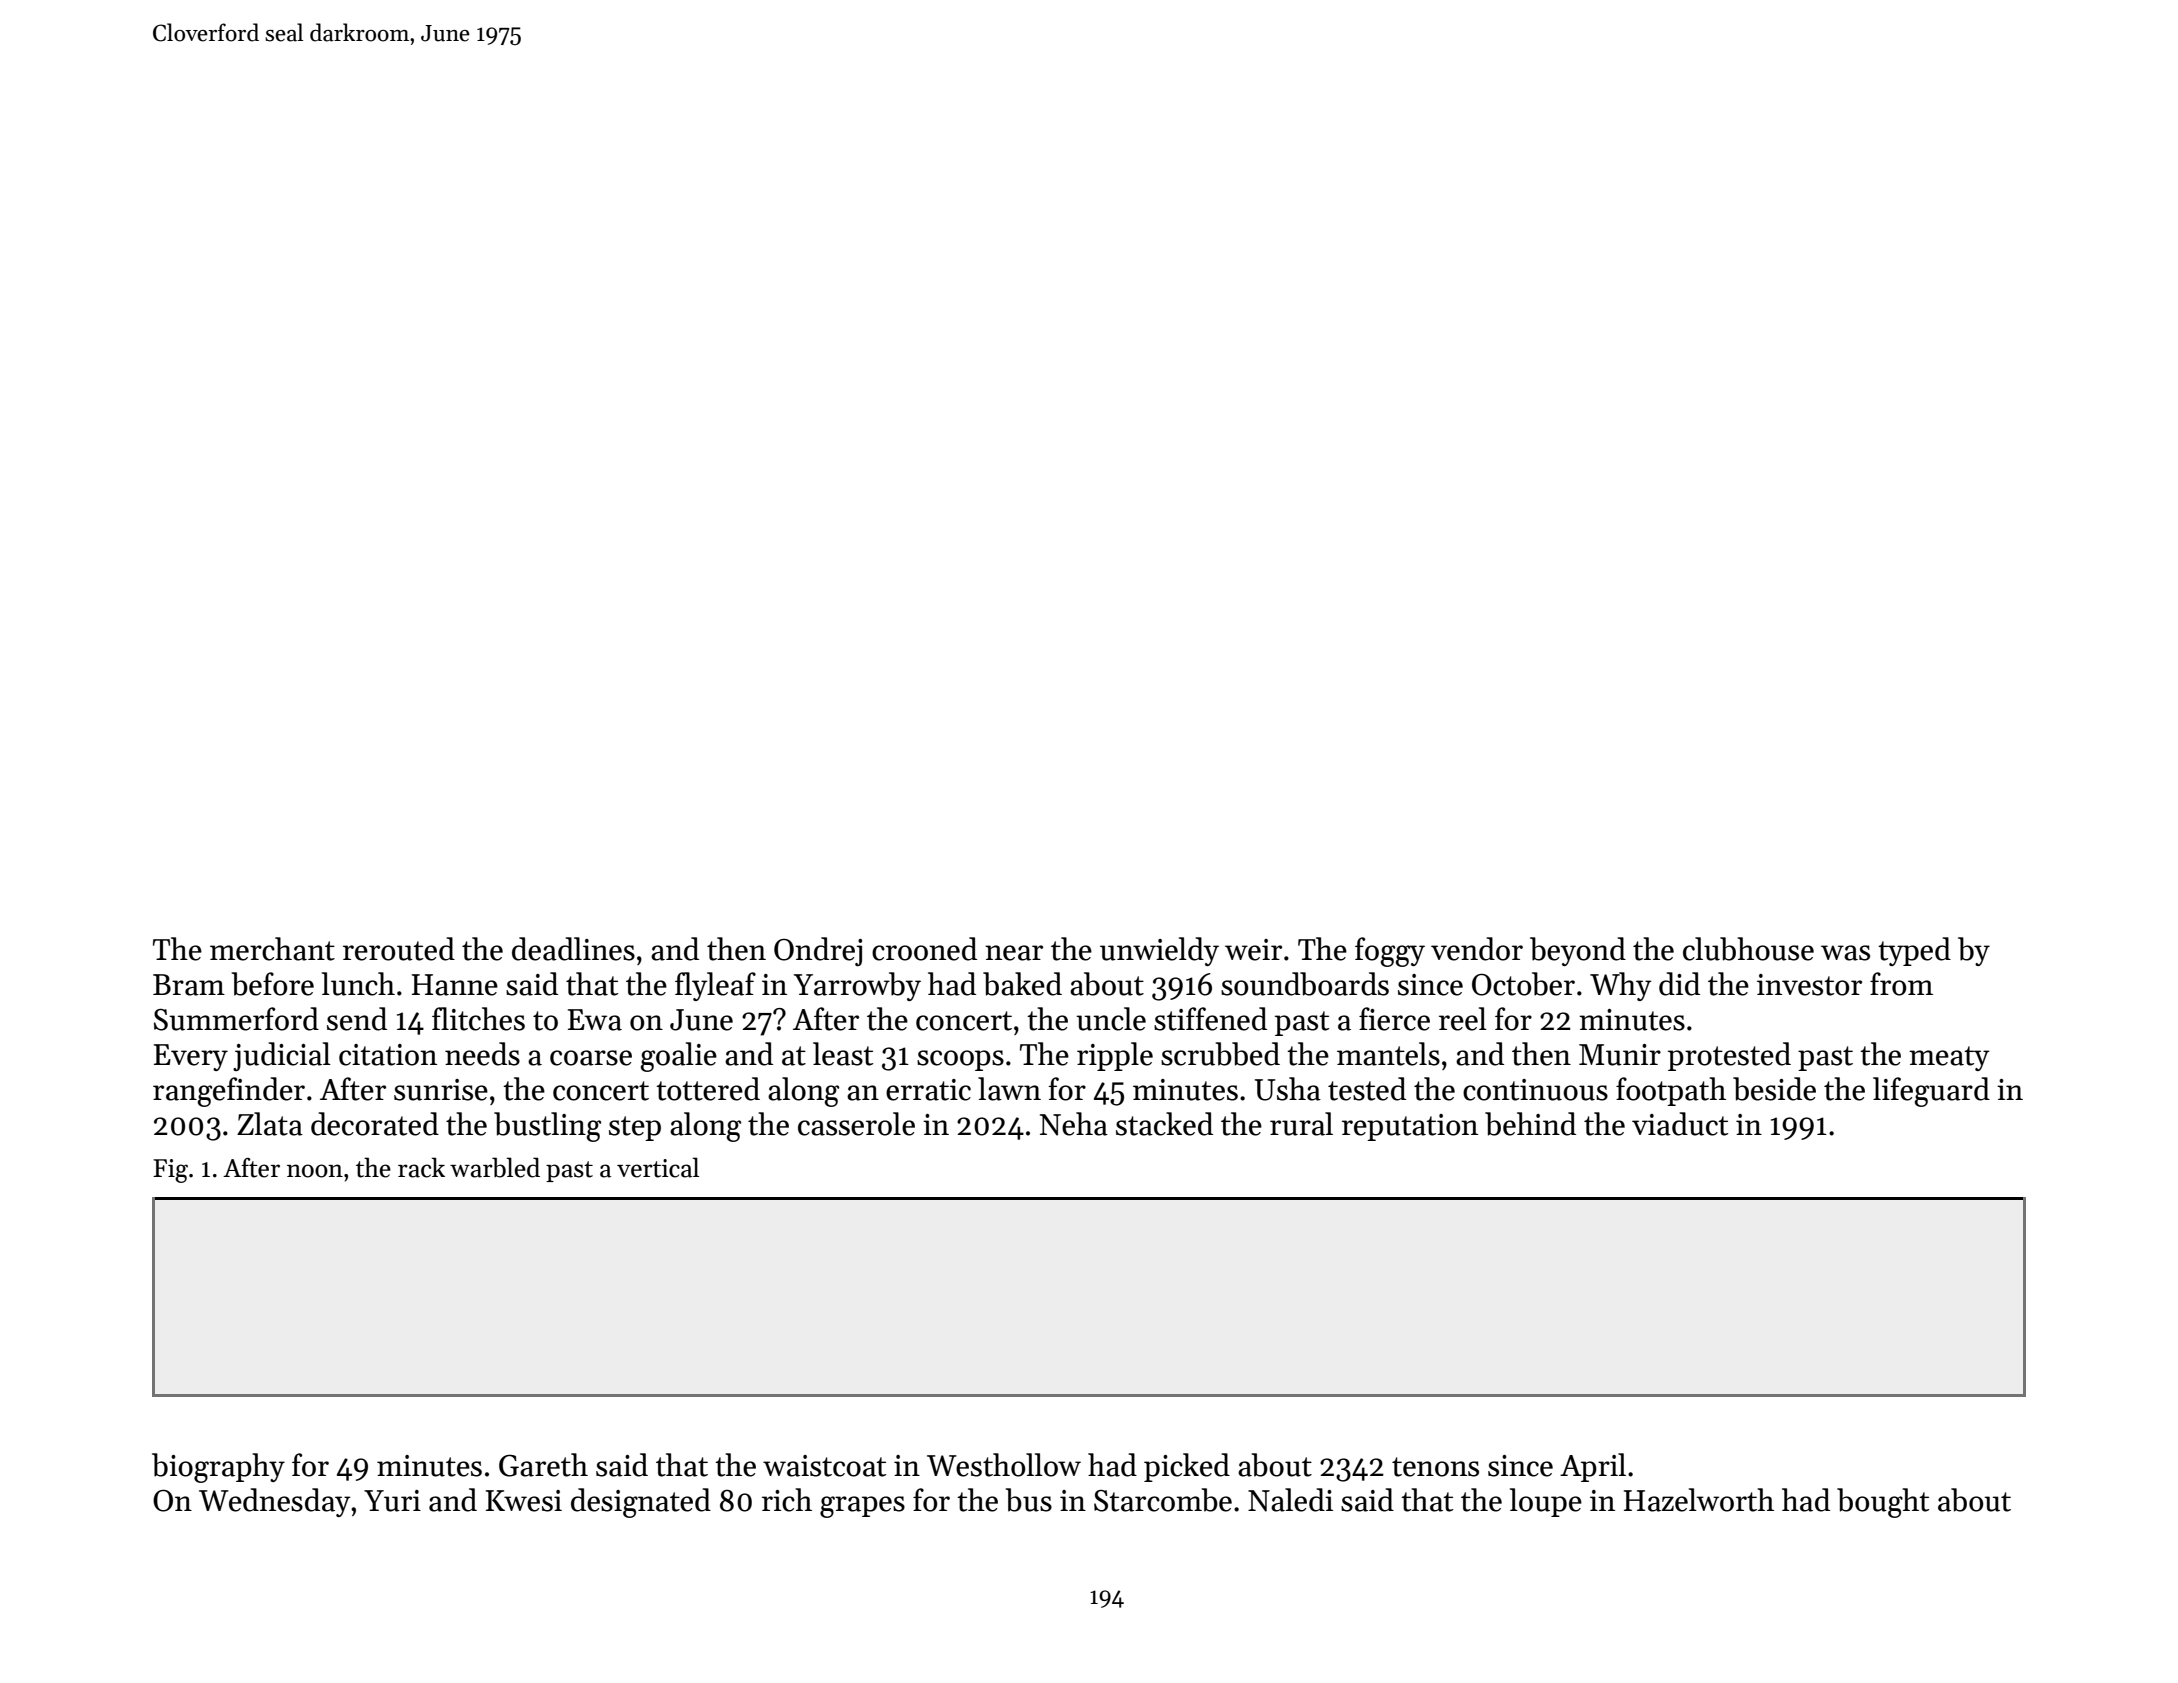 This image has width=2178, height=1683. Describe the element at coordinates (856, 1124) in the image. I see `casserole` at that location.
